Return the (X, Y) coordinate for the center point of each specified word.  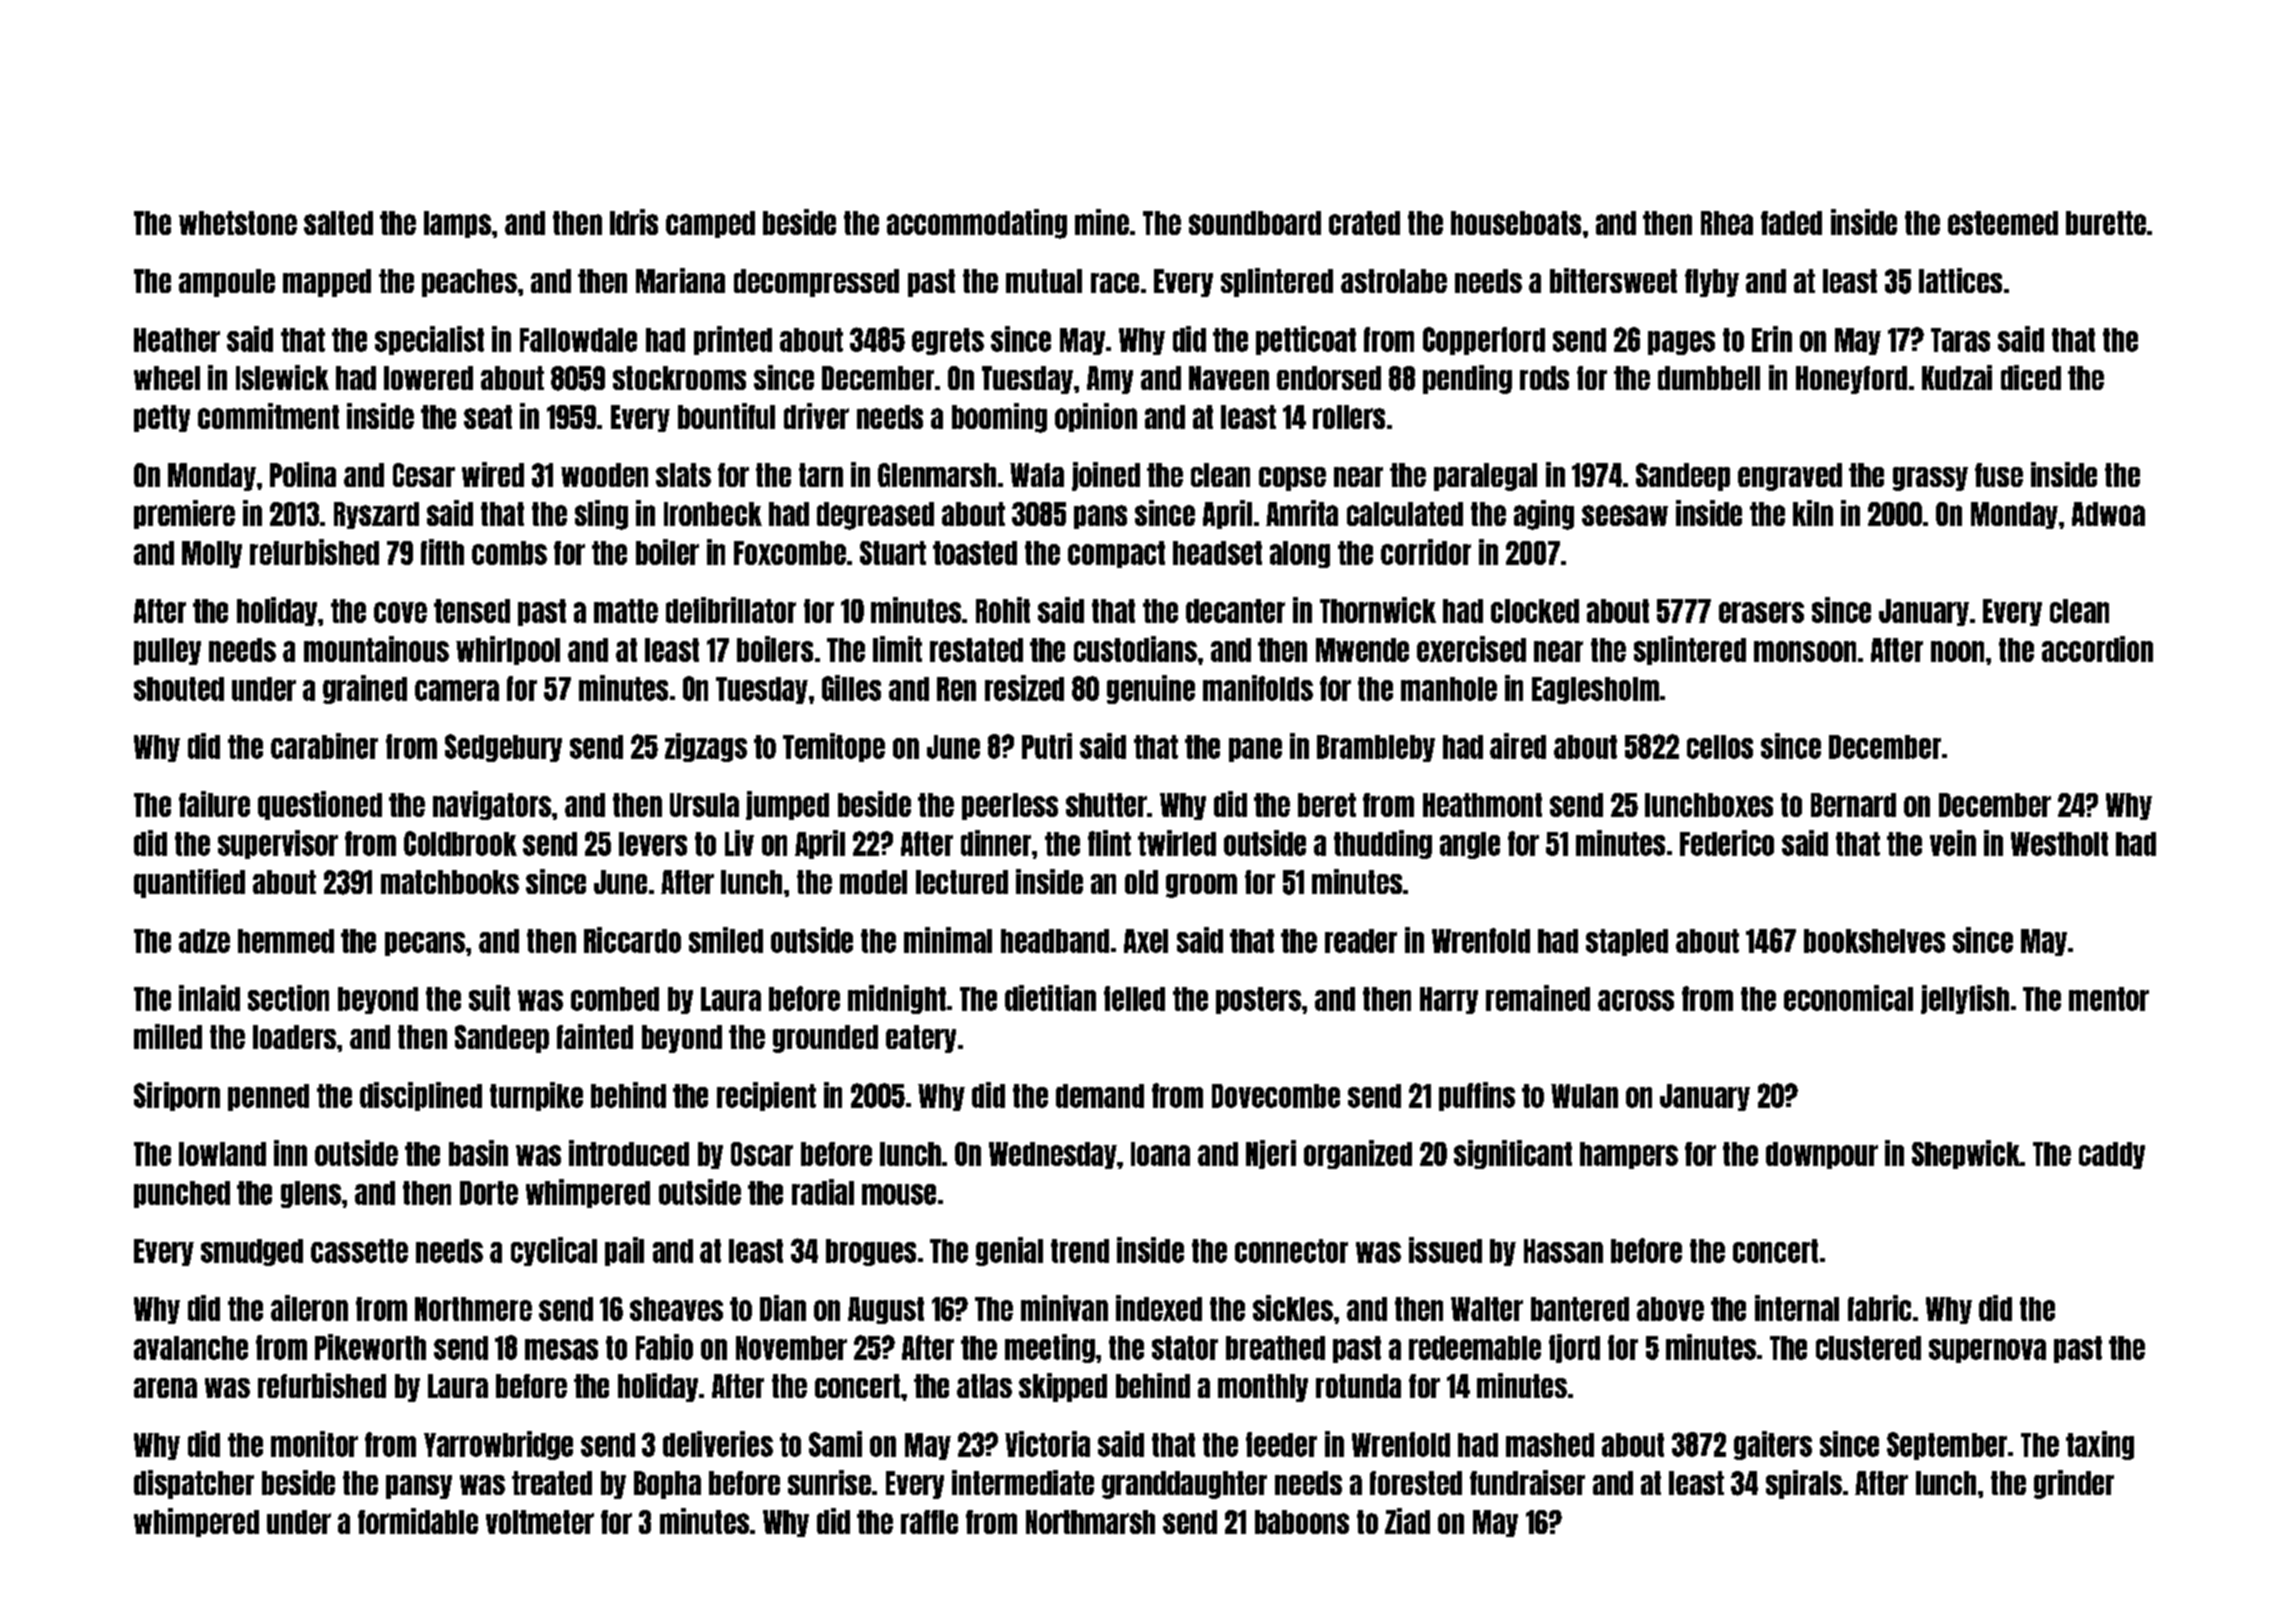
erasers (1761, 612)
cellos (1720, 747)
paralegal (1485, 477)
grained (365, 689)
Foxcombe (790, 553)
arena (165, 1388)
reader (1361, 941)
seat (488, 417)
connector (1291, 1251)
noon (1957, 651)
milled (168, 1036)
